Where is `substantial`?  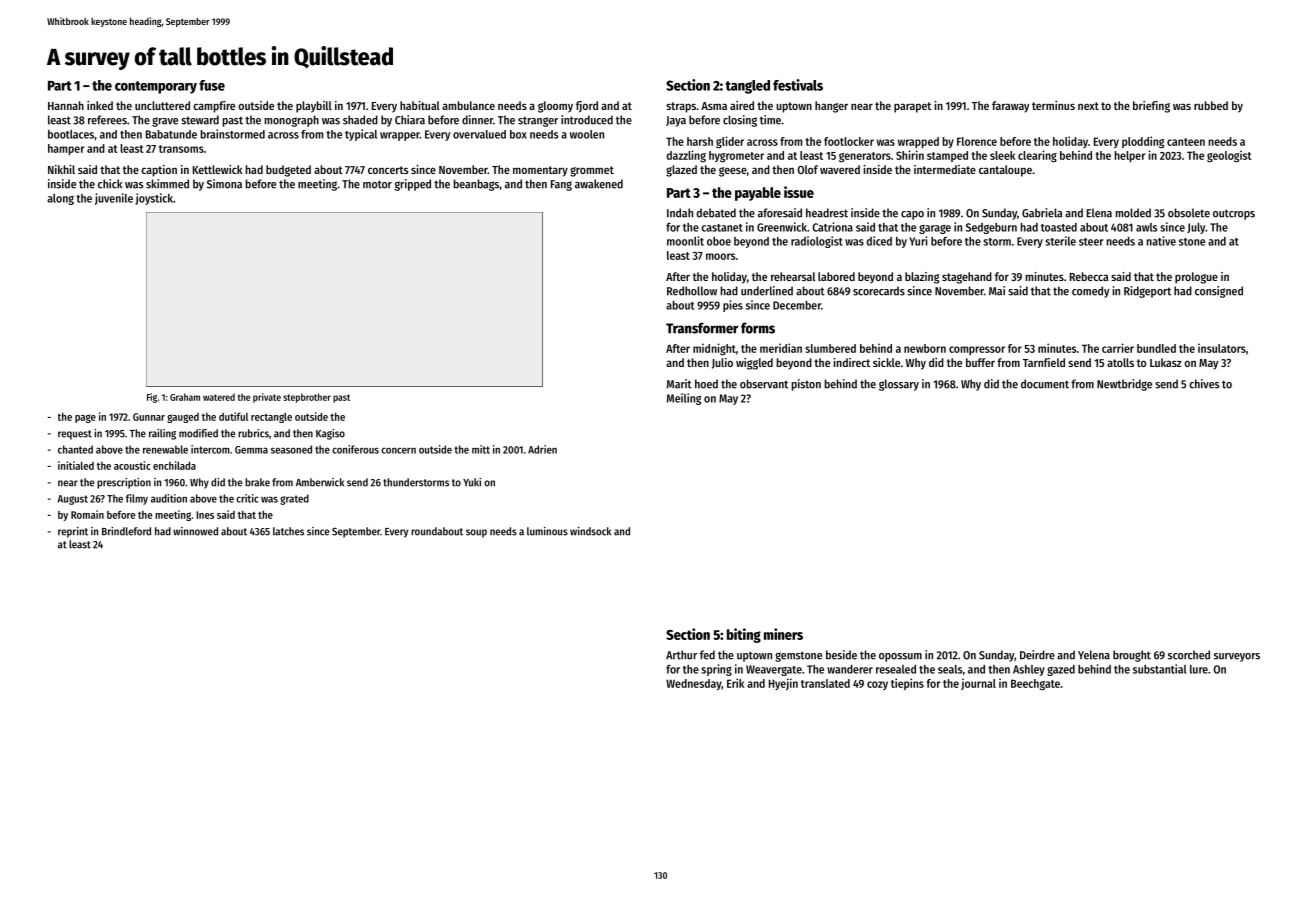
substantial is located at coordinates (1160, 669).
